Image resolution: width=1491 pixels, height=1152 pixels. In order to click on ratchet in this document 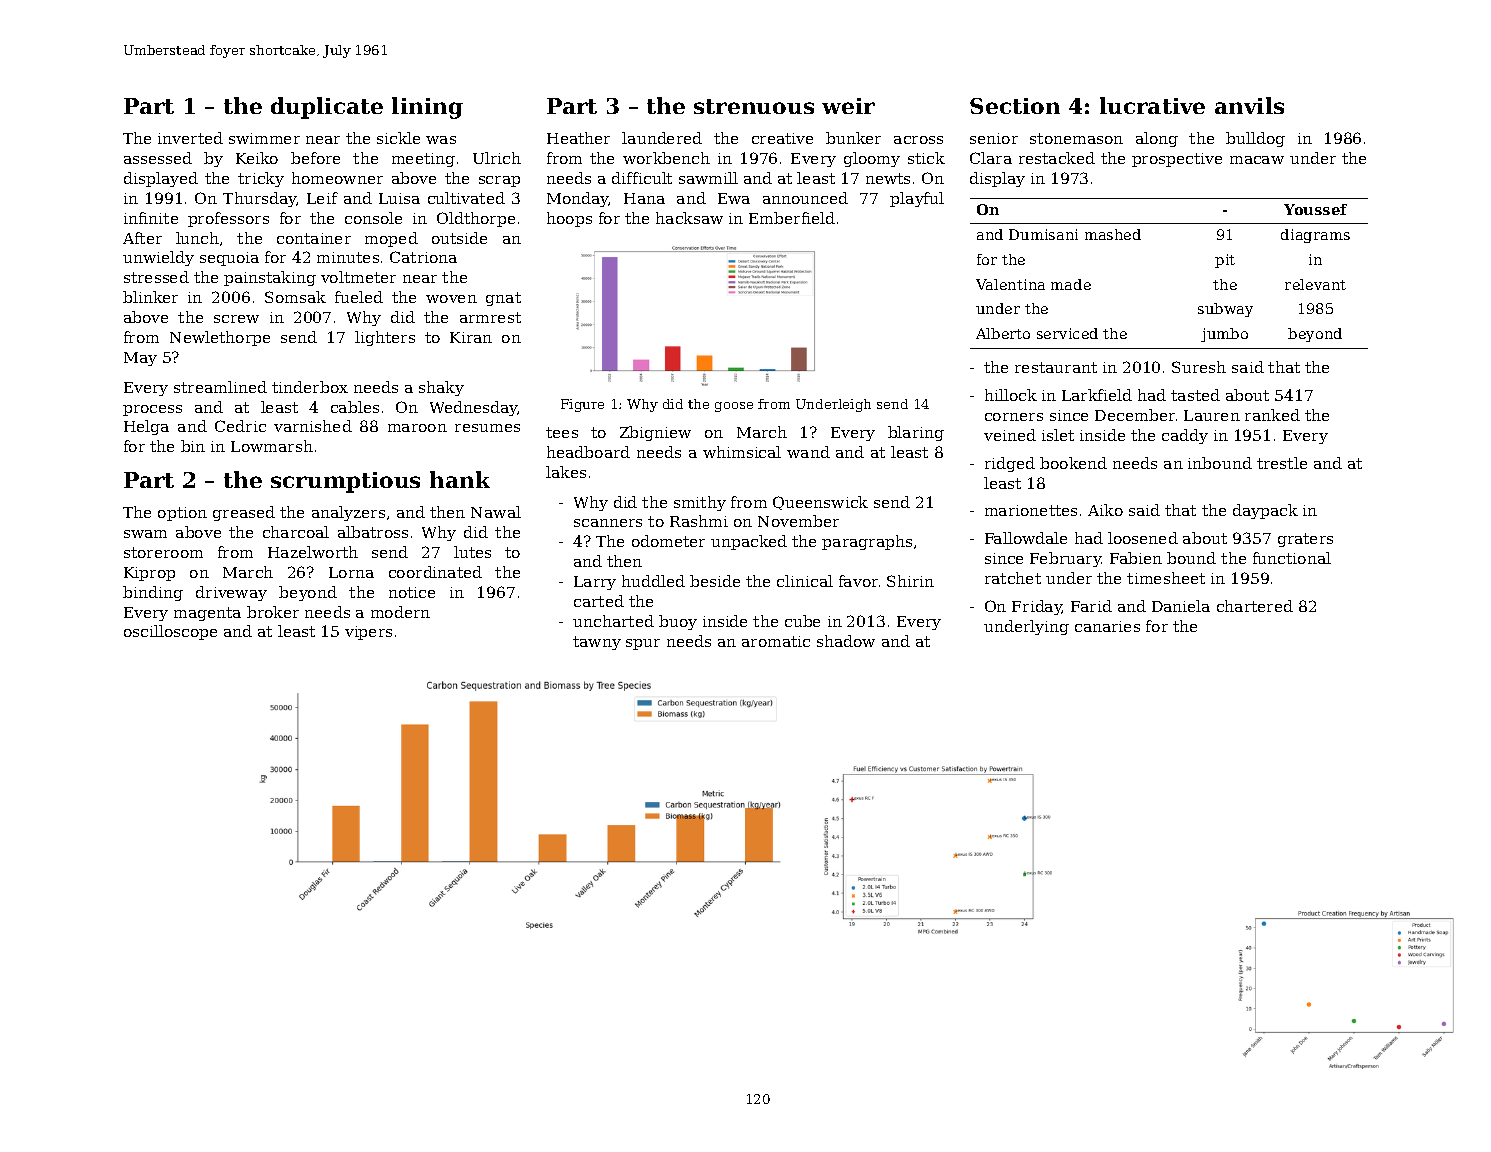, I will do `click(1013, 578)`.
